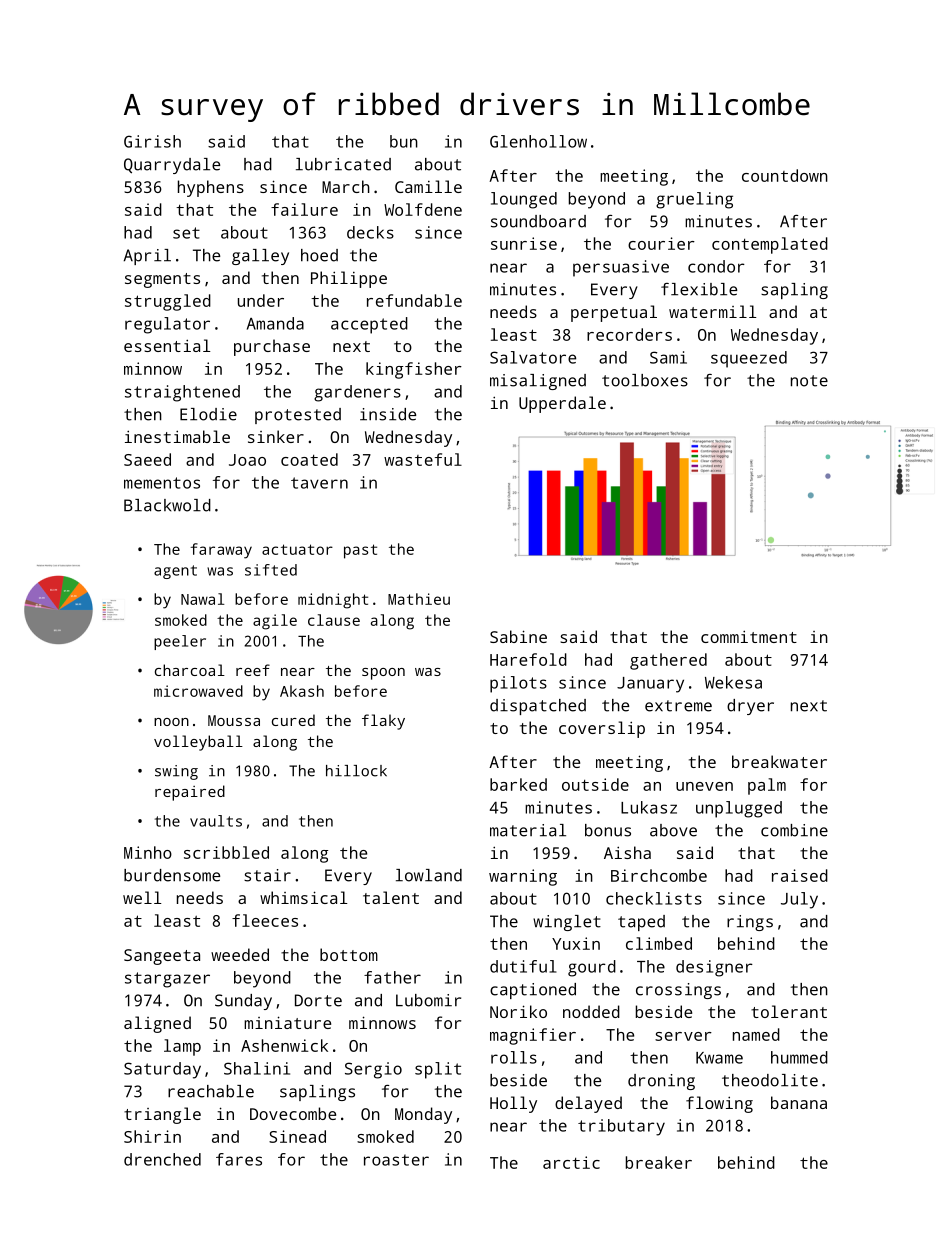 This page has width=952, height=1233. What do you see at coordinates (239, 1159) in the page?
I see `fares` at bounding box center [239, 1159].
